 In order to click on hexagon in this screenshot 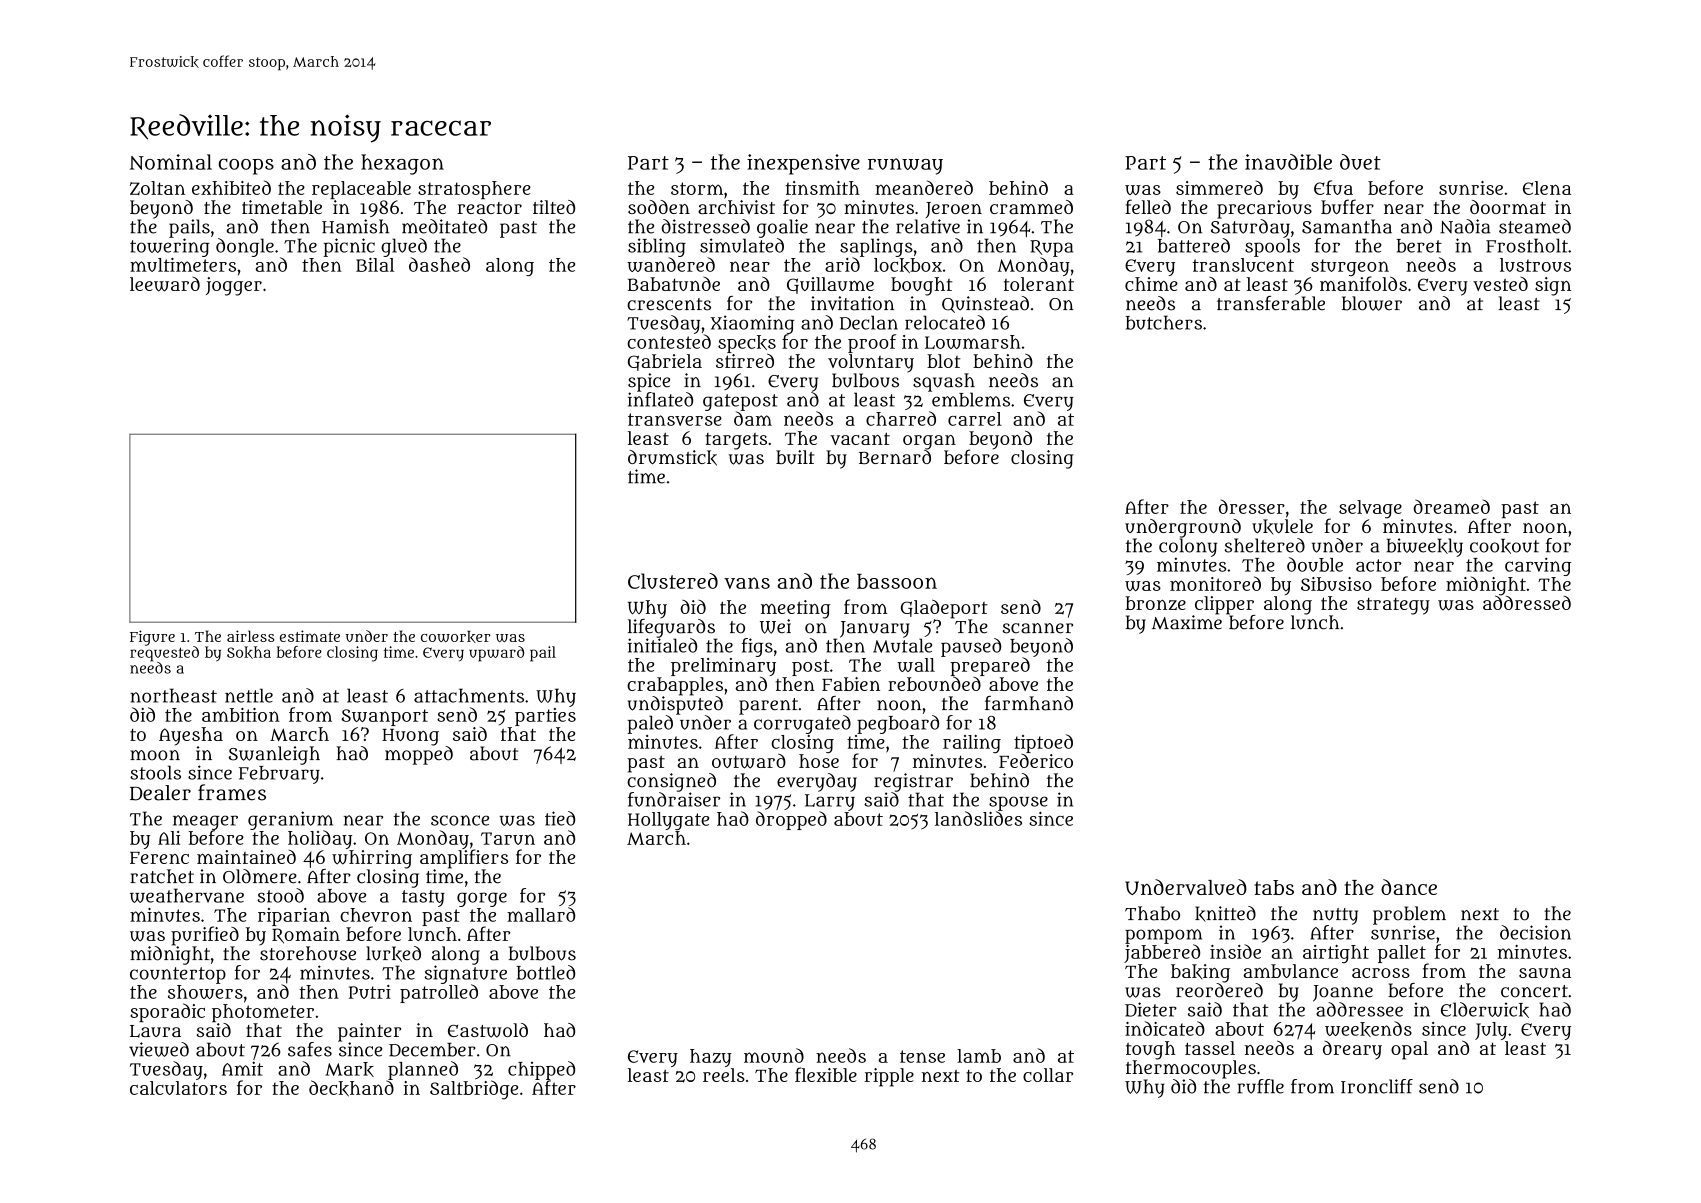, I will do `click(402, 164)`.
